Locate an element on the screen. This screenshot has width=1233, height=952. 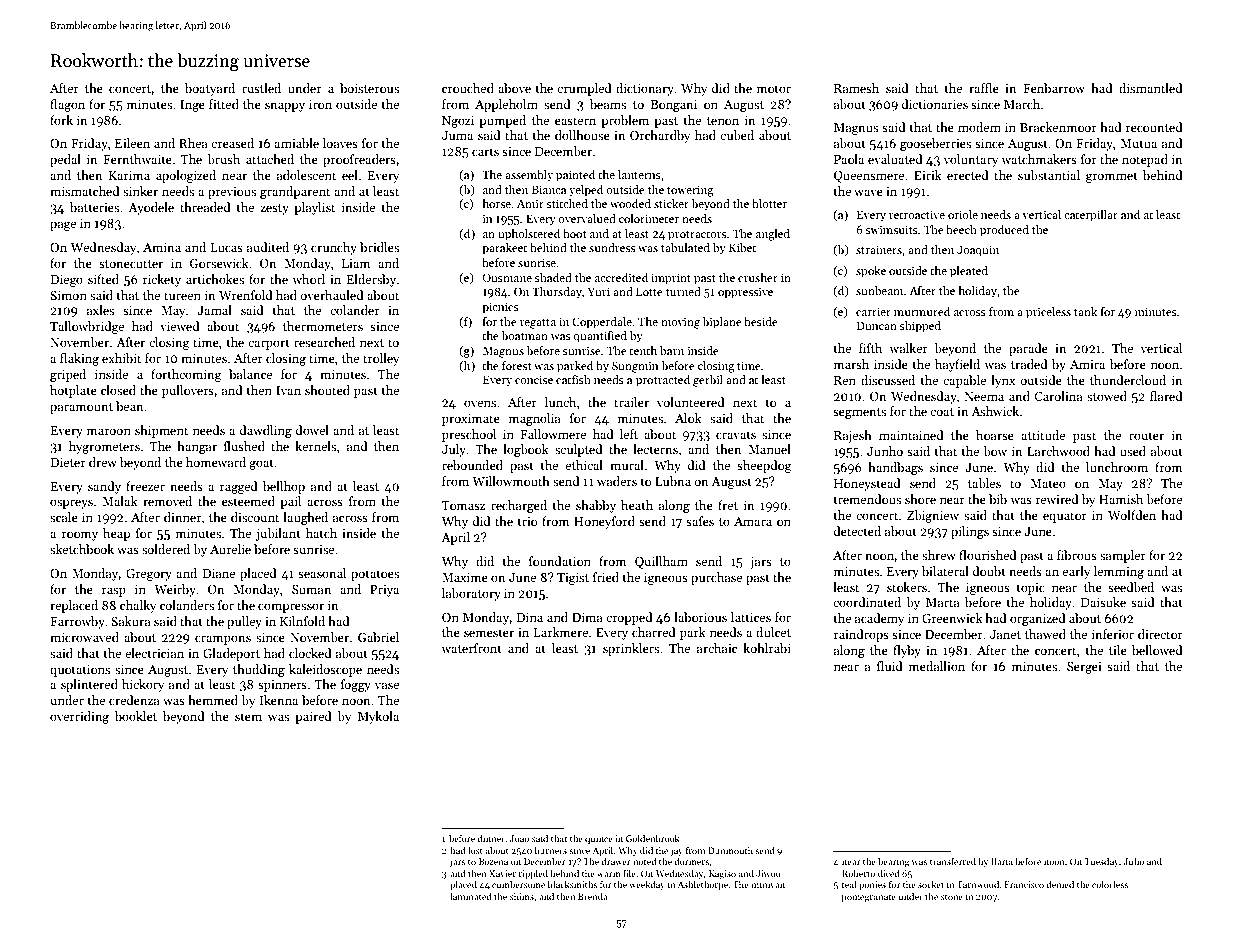
Mateo is located at coordinates (1048, 483).
